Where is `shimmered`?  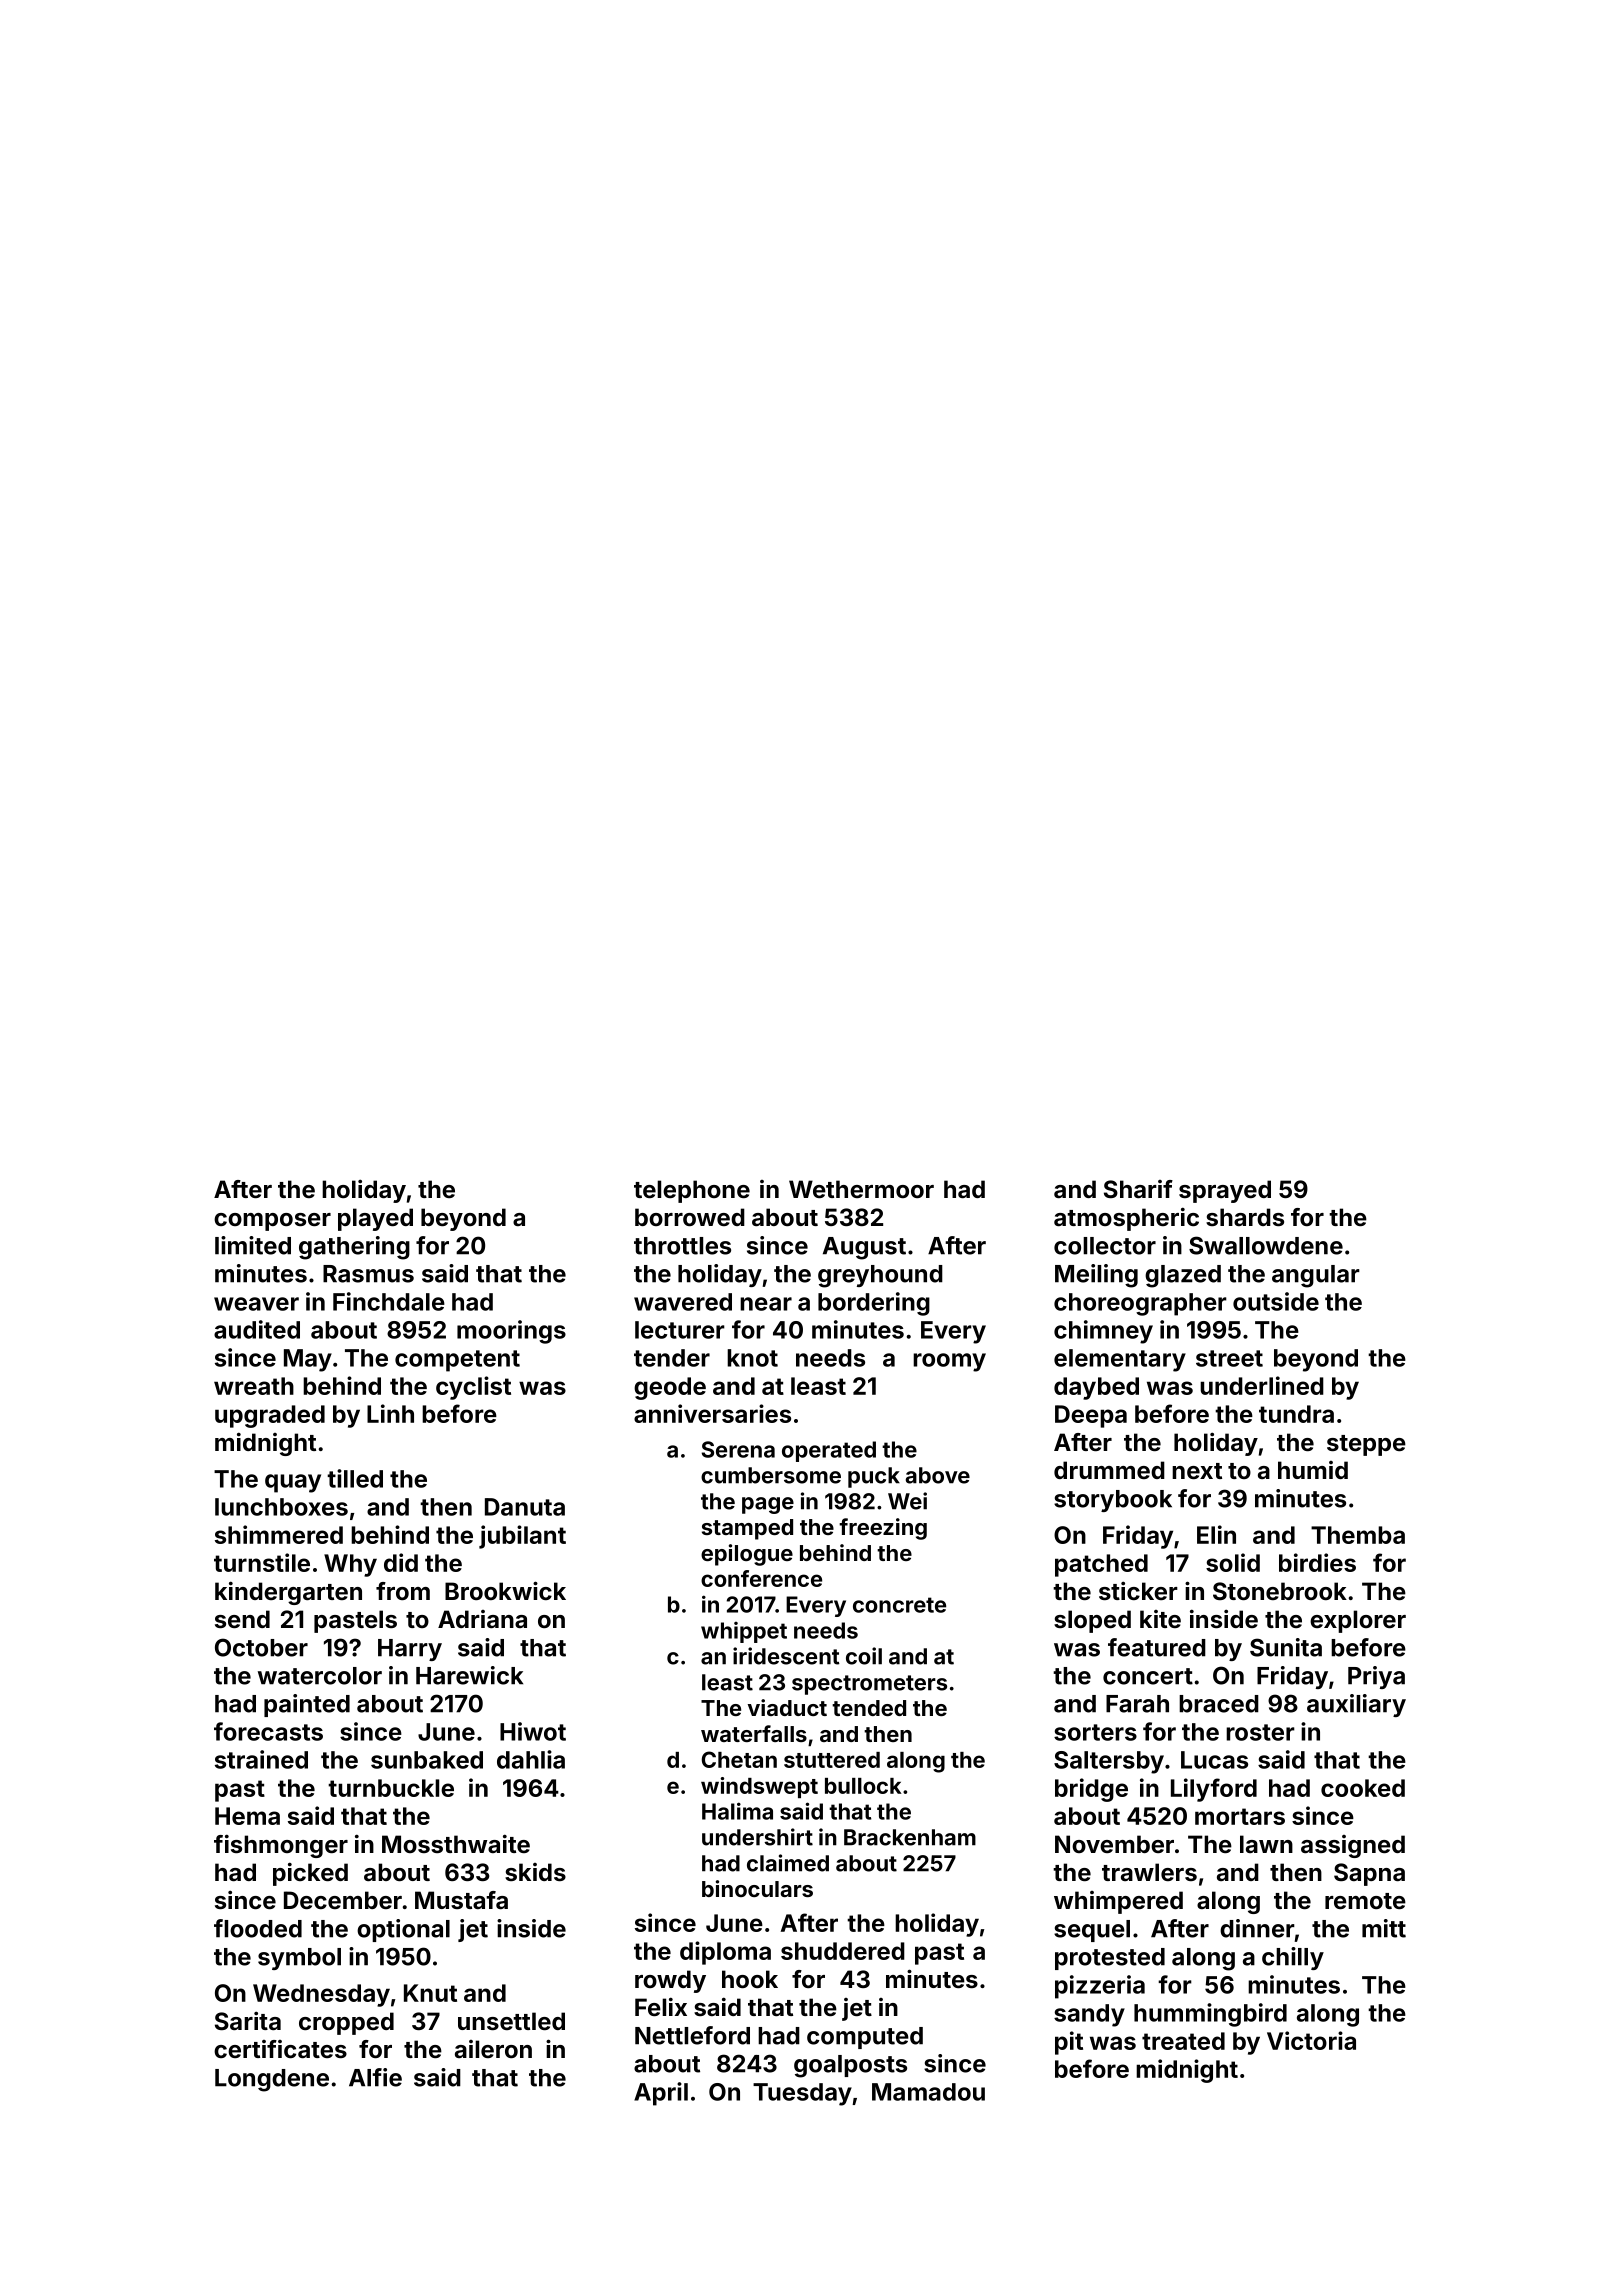
shimmered is located at coordinates (279, 1534).
